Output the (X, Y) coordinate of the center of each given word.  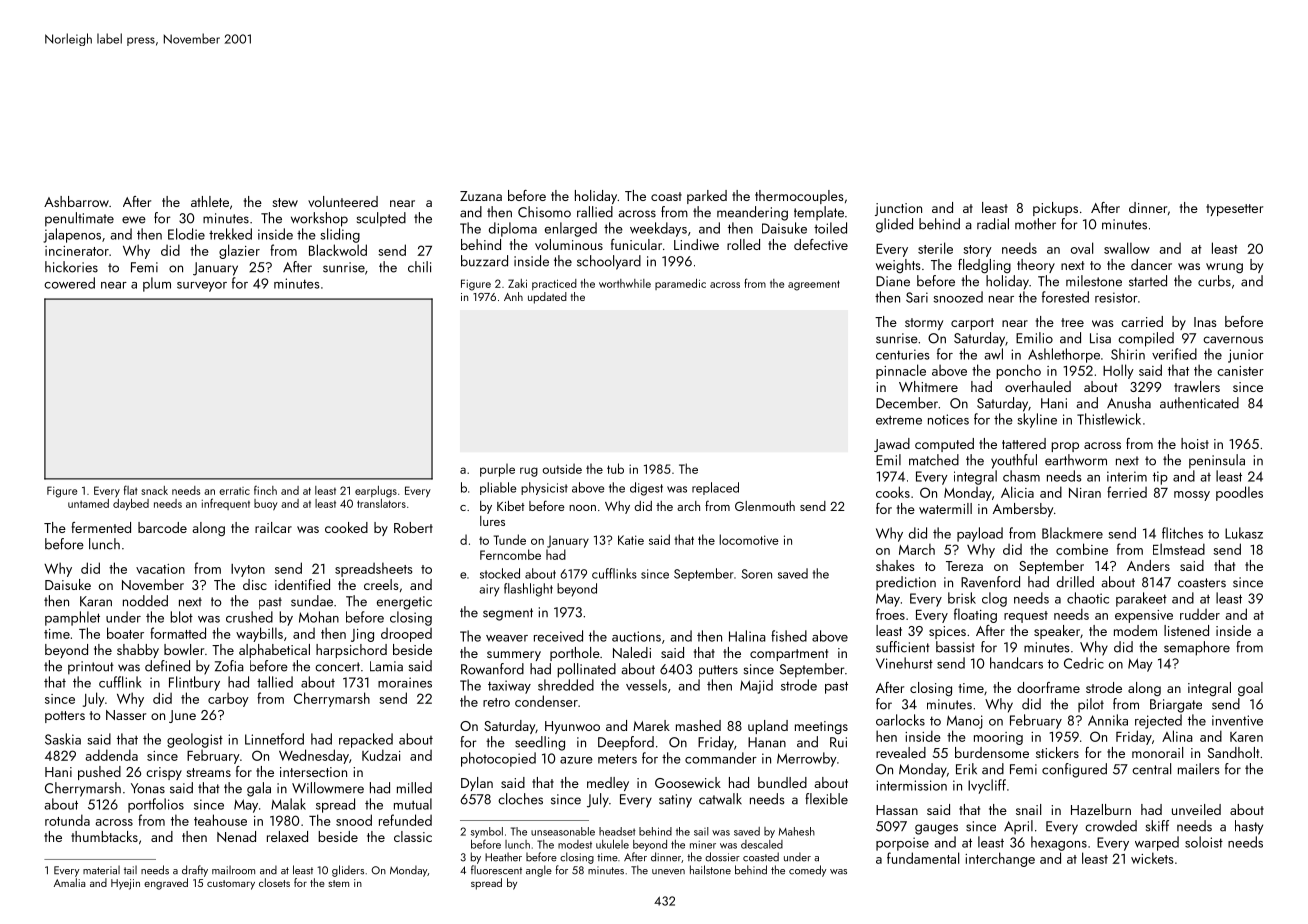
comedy (807, 871)
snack (154, 490)
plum (157, 284)
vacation (160, 569)
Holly (1118, 371)
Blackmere (1072, 533)
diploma (513, 229)
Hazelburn (1101, 809)
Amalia (70, 882)
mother (1035, 224)
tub (615, 468)
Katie (631, 540)
